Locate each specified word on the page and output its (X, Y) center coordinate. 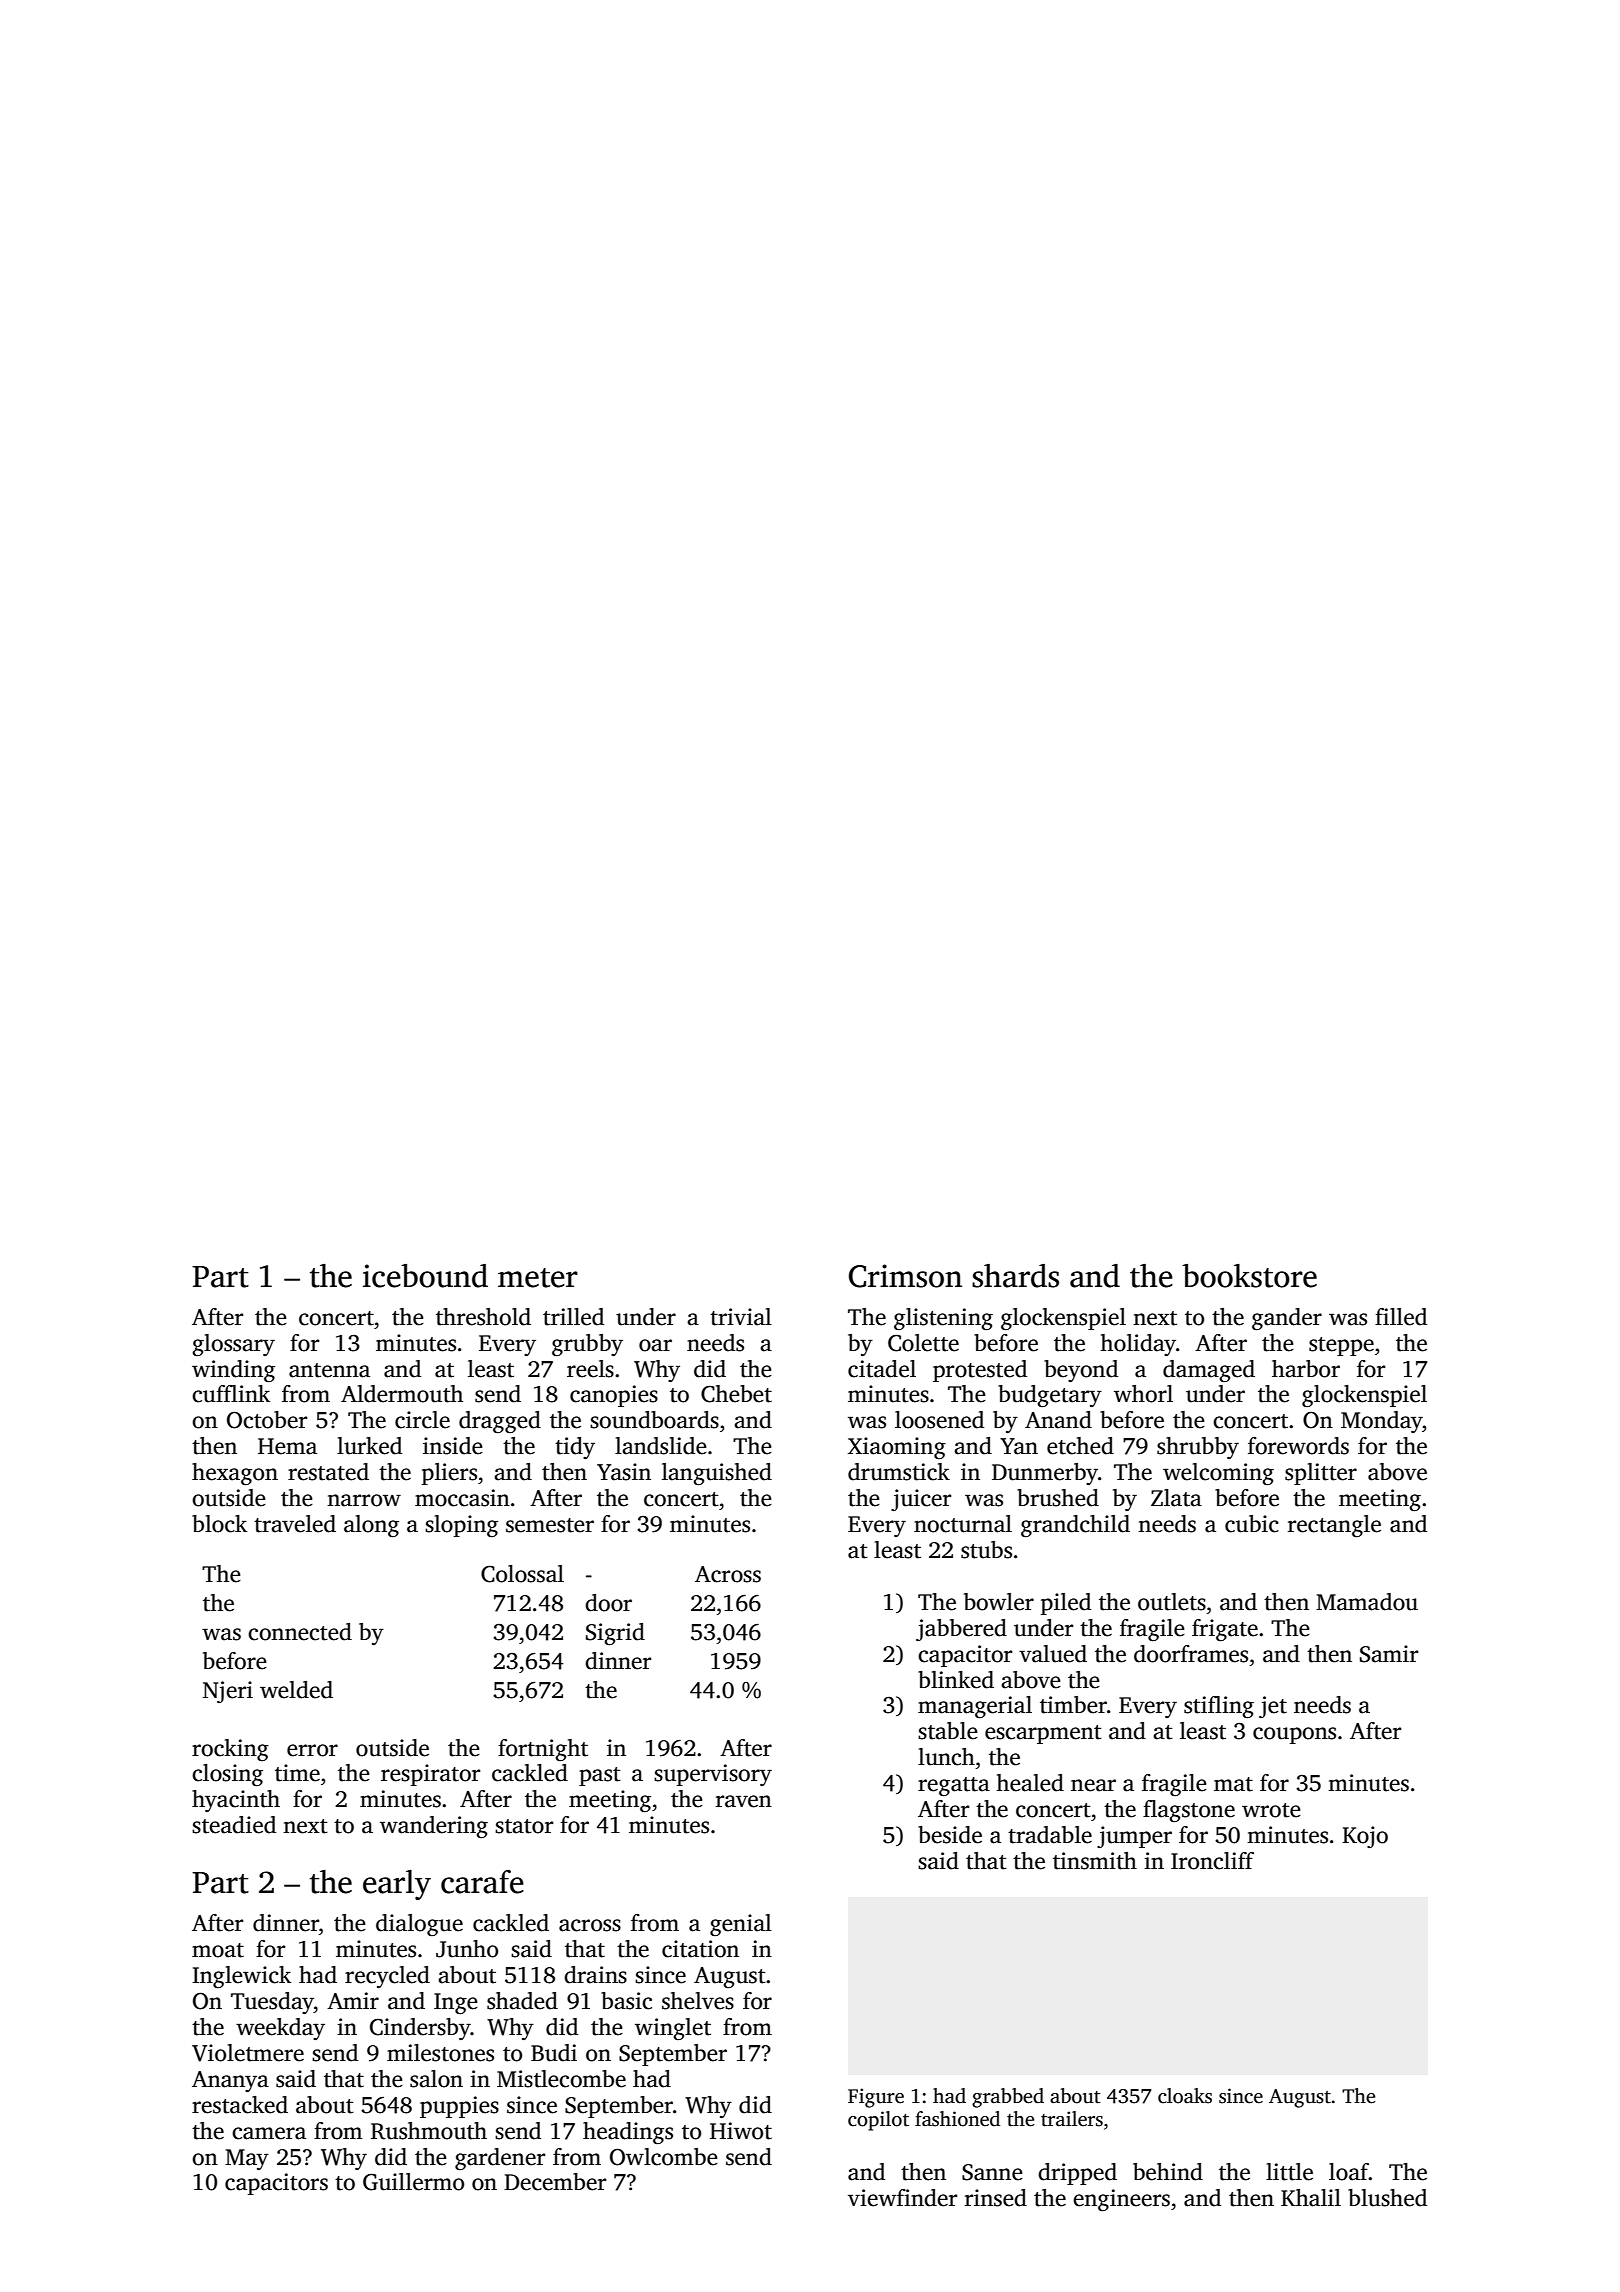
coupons (1294, 1735)
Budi (554, 2053)
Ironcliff (1212, 1861)
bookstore (1249, 1276)
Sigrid (615, 1634)
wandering (434, 1827)
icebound (425, 1276)
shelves (698, 2001)
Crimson (905, 1276)
